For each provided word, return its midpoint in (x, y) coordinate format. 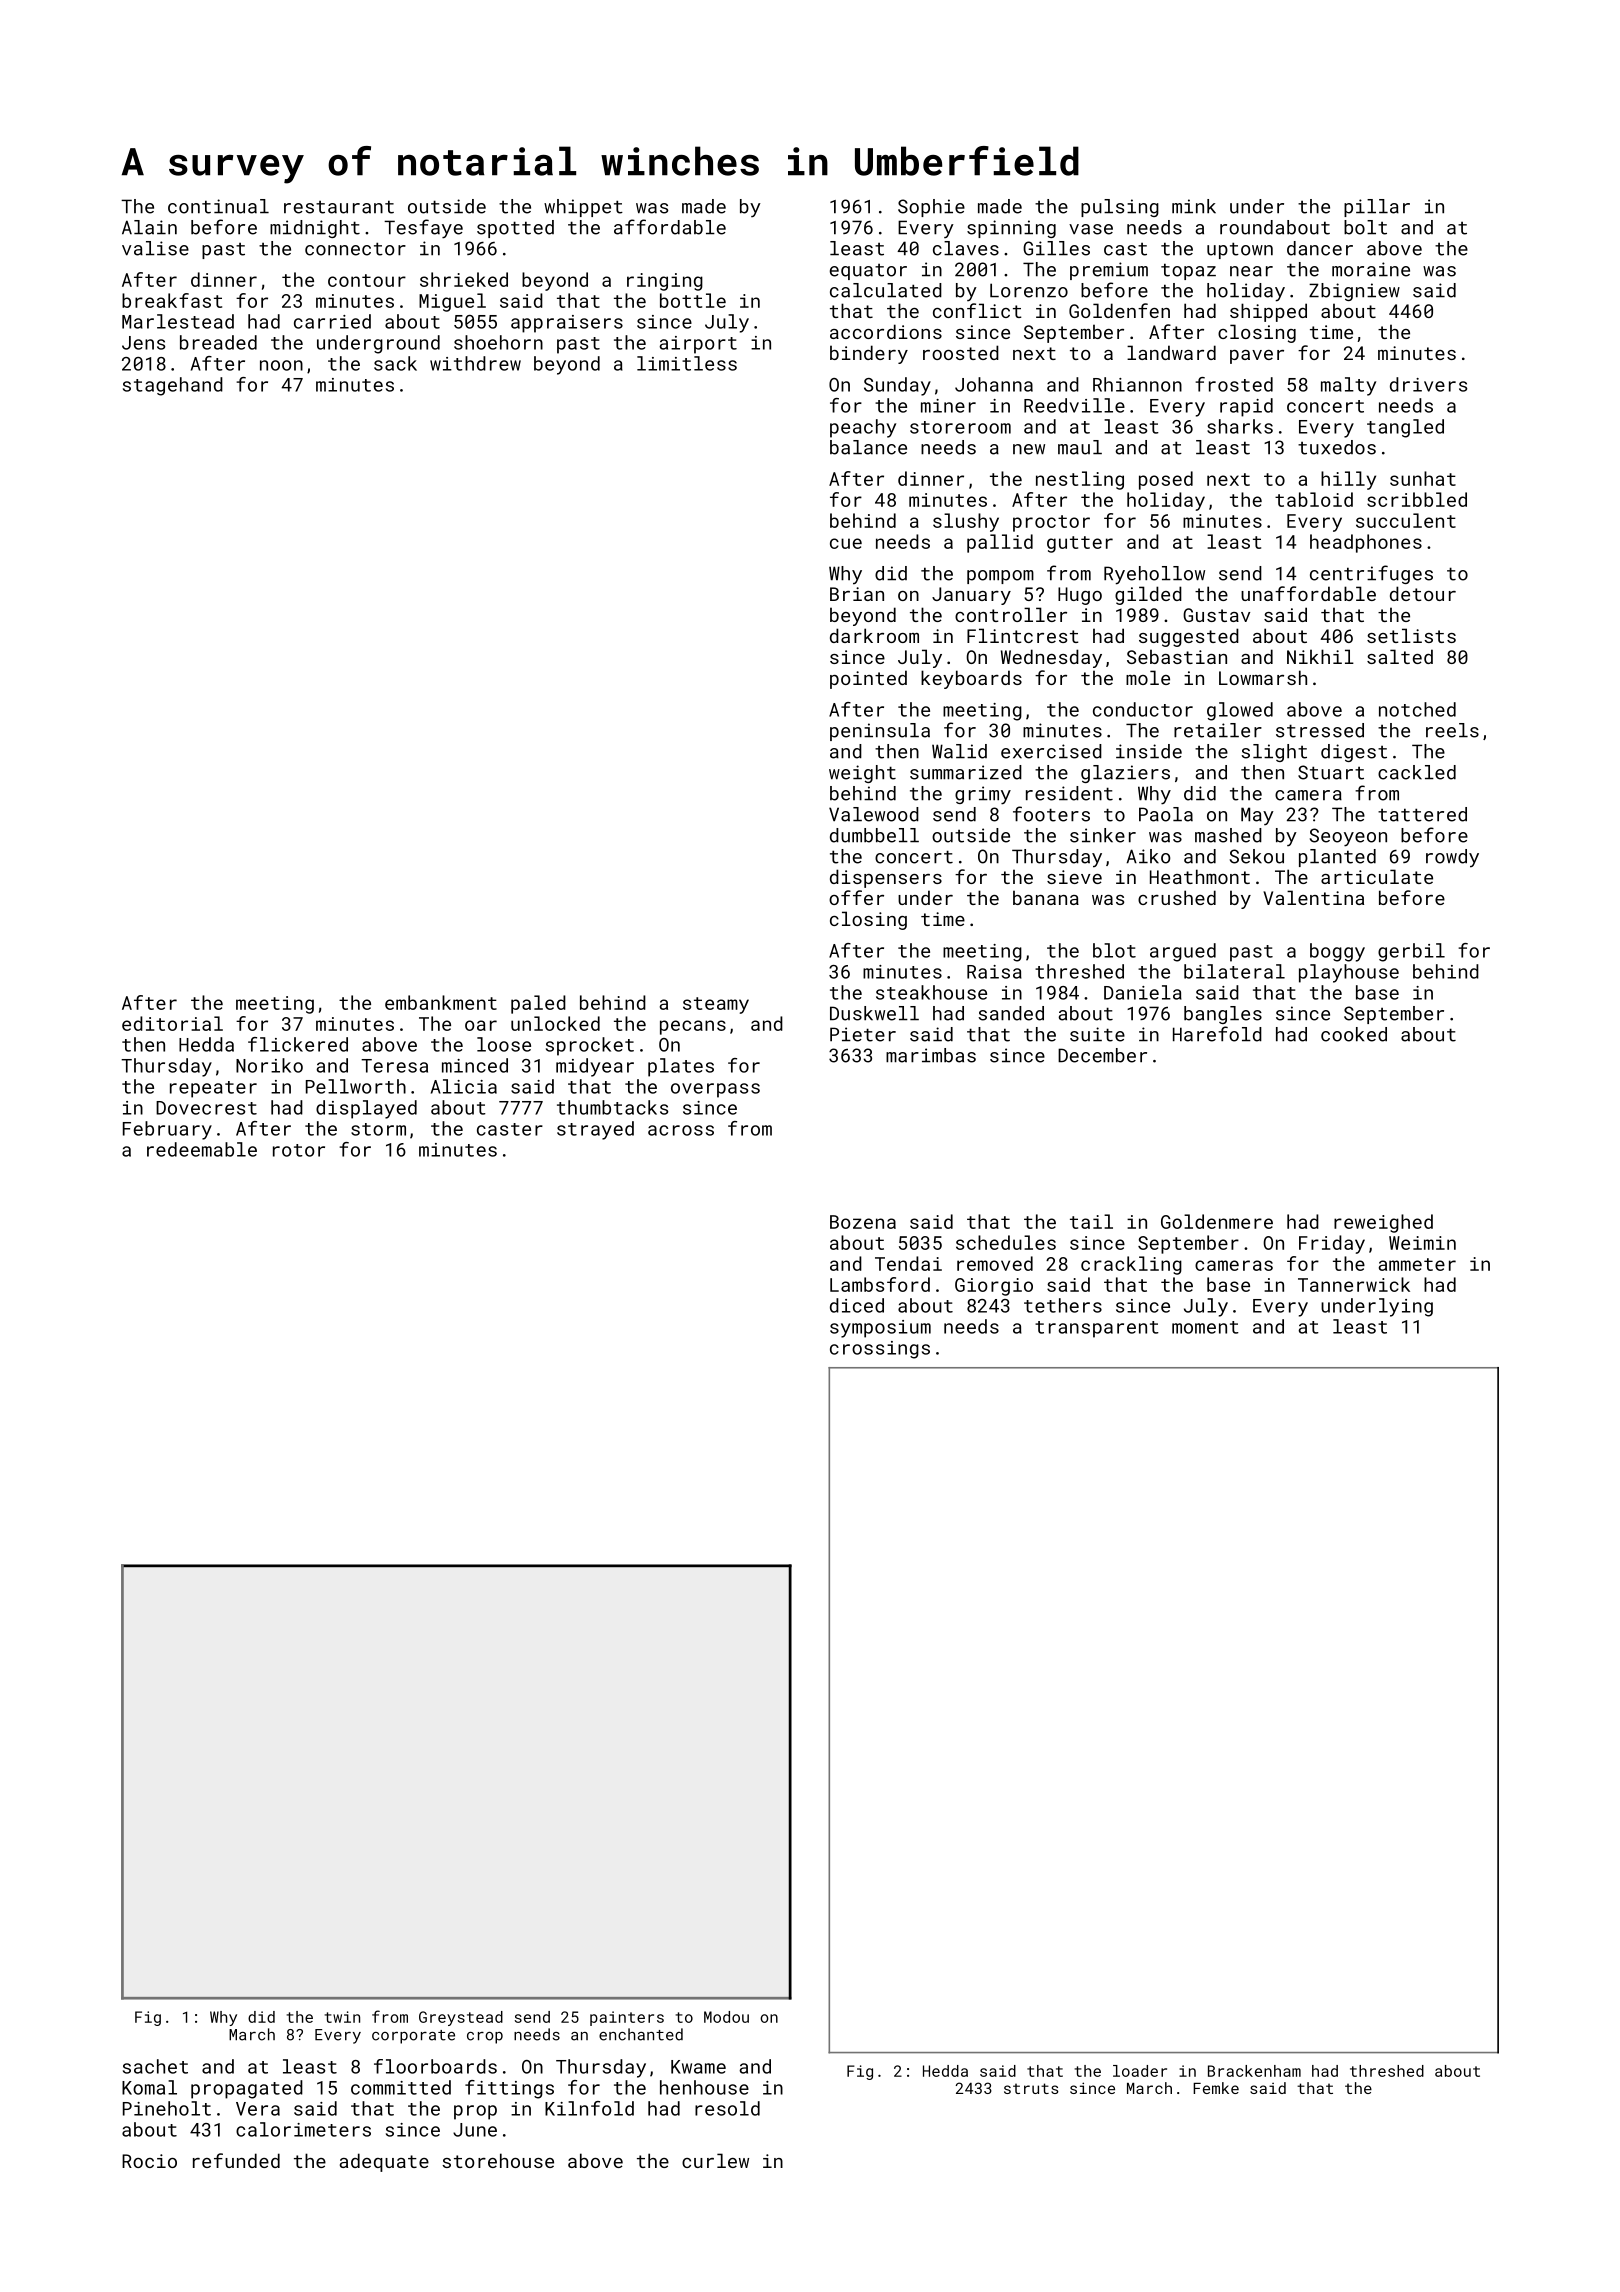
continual (218, 206)
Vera (258, 2109)
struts (1031, 2088)
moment (1205, 1327)
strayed (595, 1130)
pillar (1377, 208)
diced (857, 1305)
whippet (583, 208)
